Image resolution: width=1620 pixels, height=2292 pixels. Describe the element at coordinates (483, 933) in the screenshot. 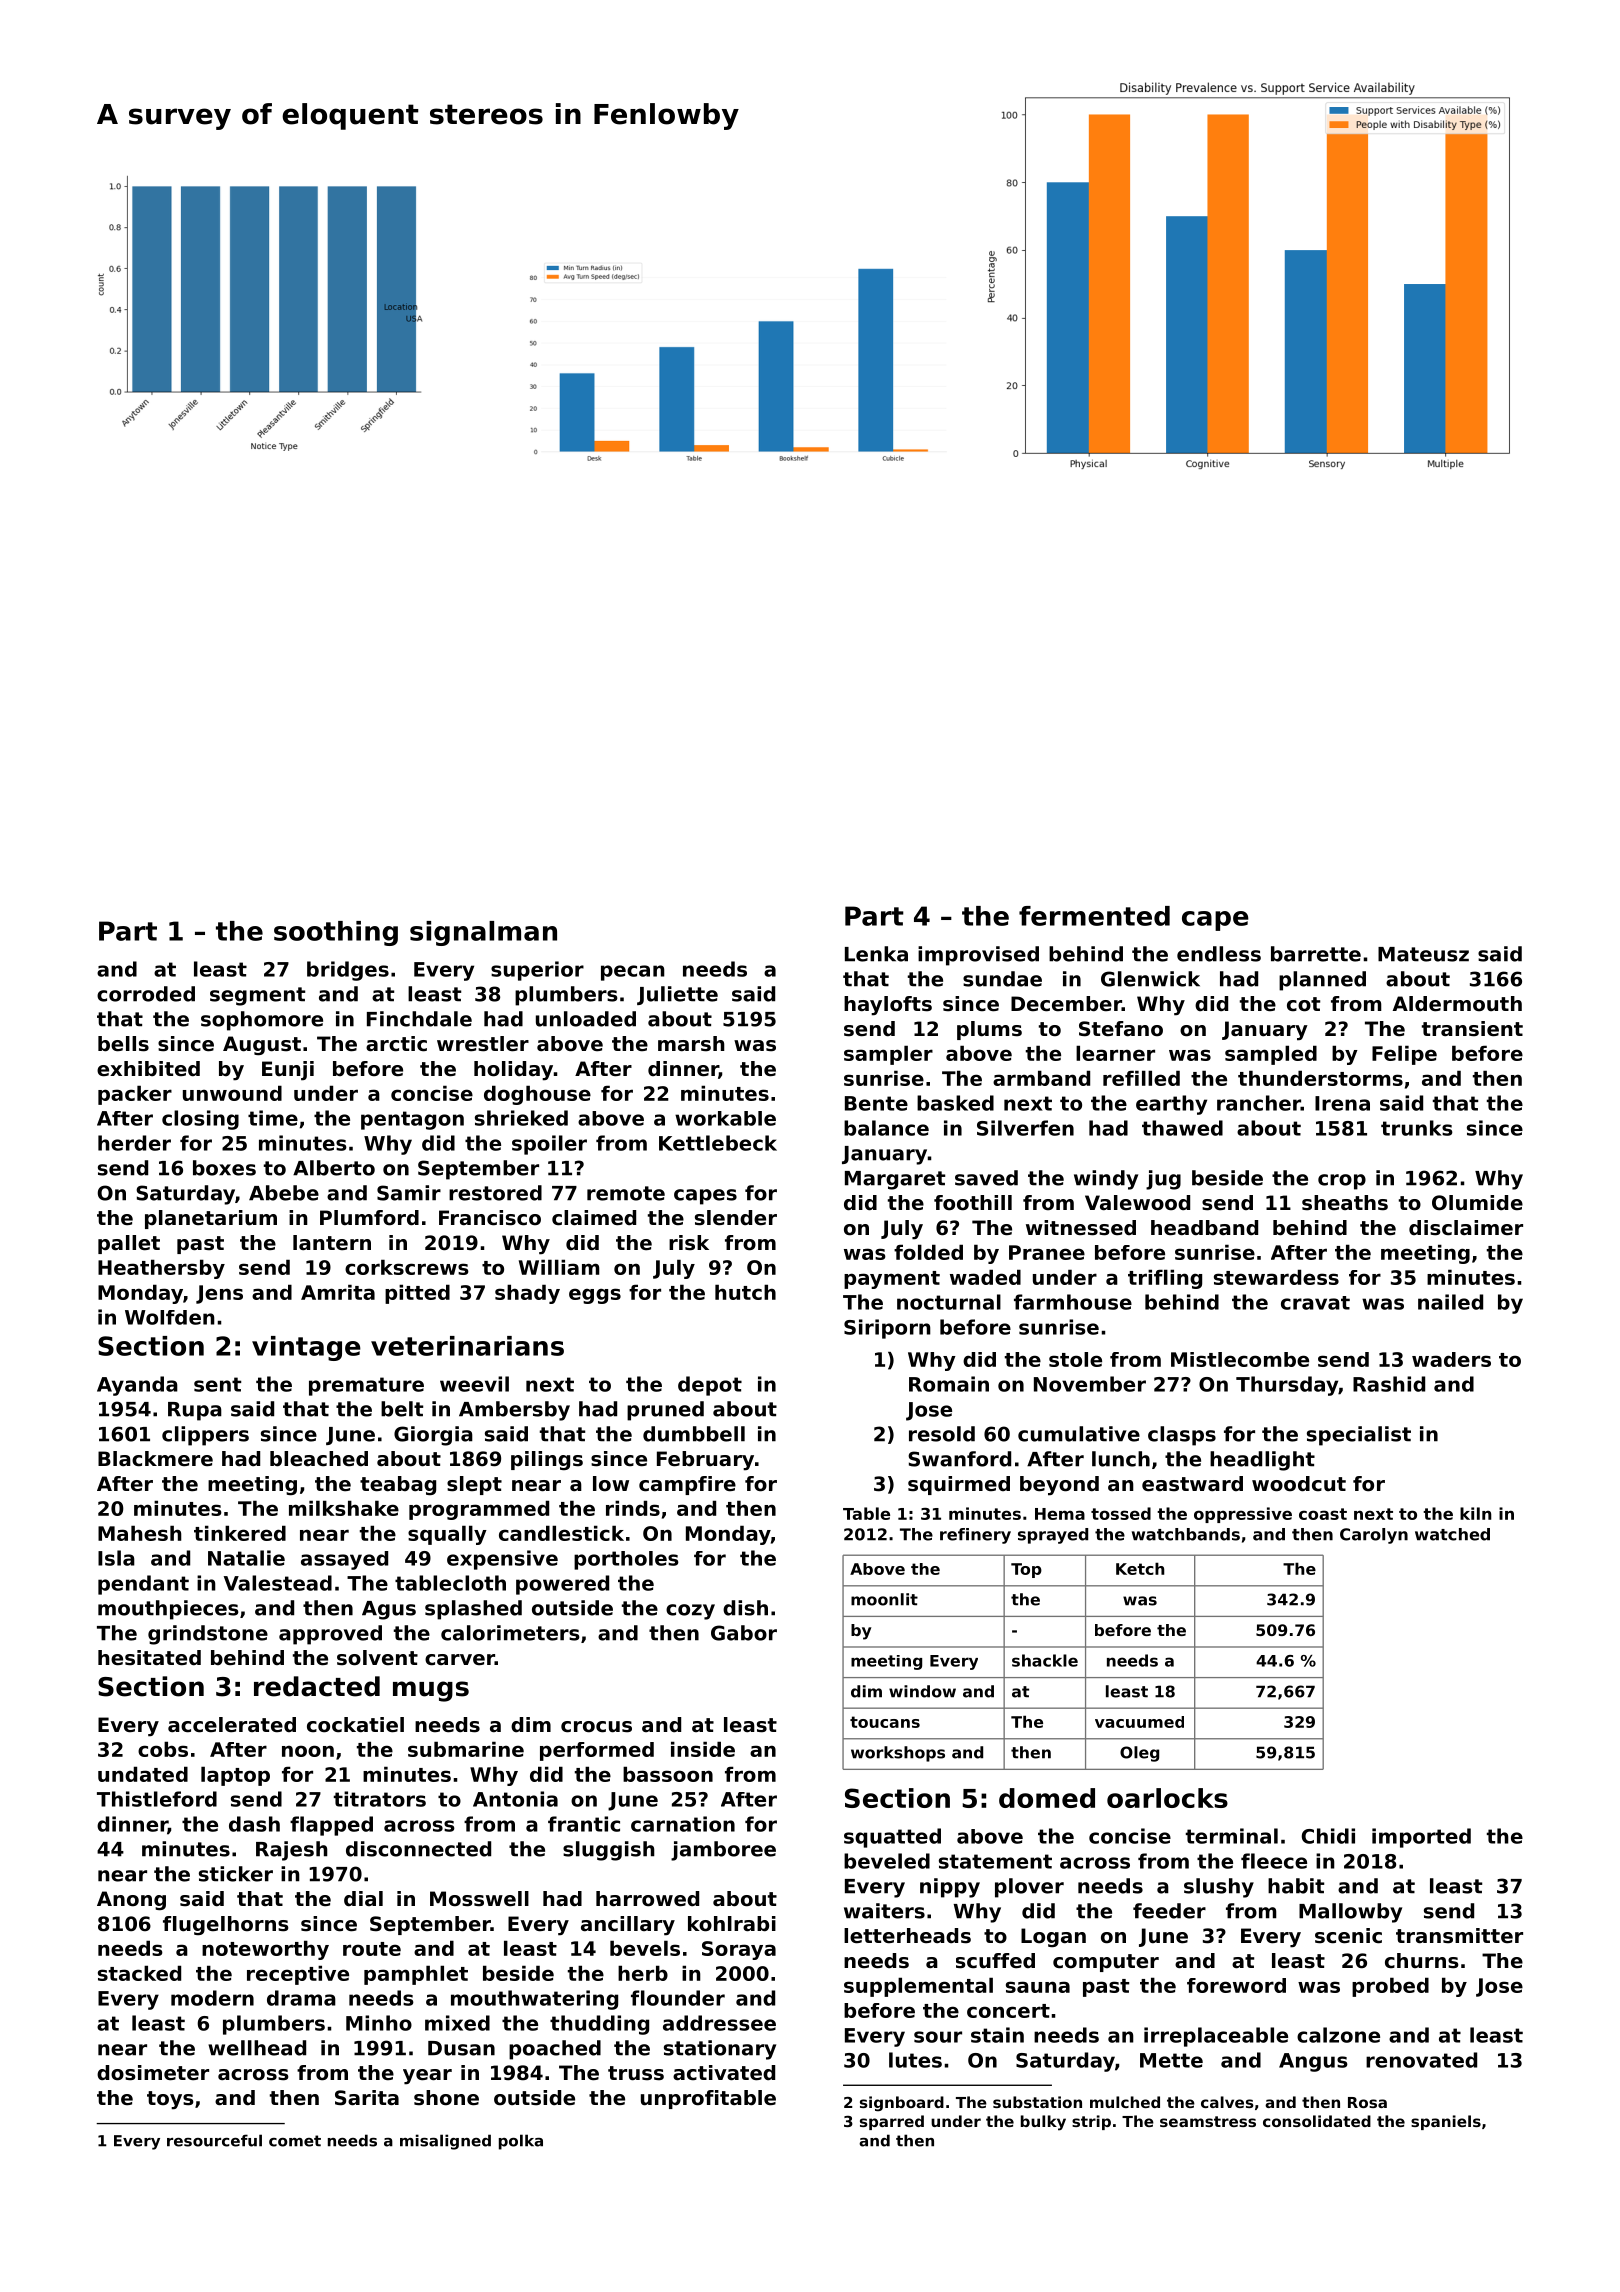

I see `signalman` at that location.
